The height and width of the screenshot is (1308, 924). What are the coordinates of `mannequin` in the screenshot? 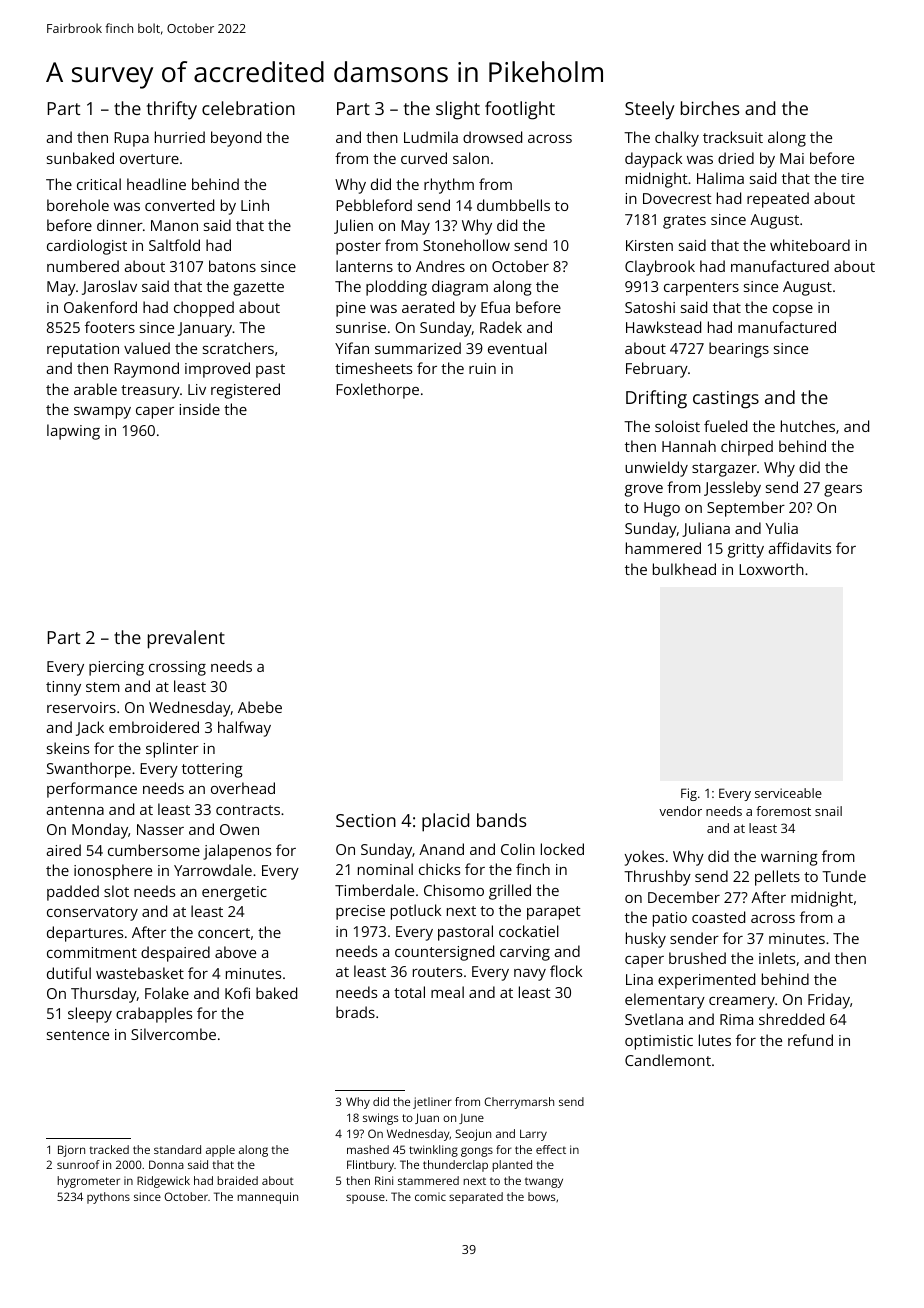 It's located at (267, 1198).
